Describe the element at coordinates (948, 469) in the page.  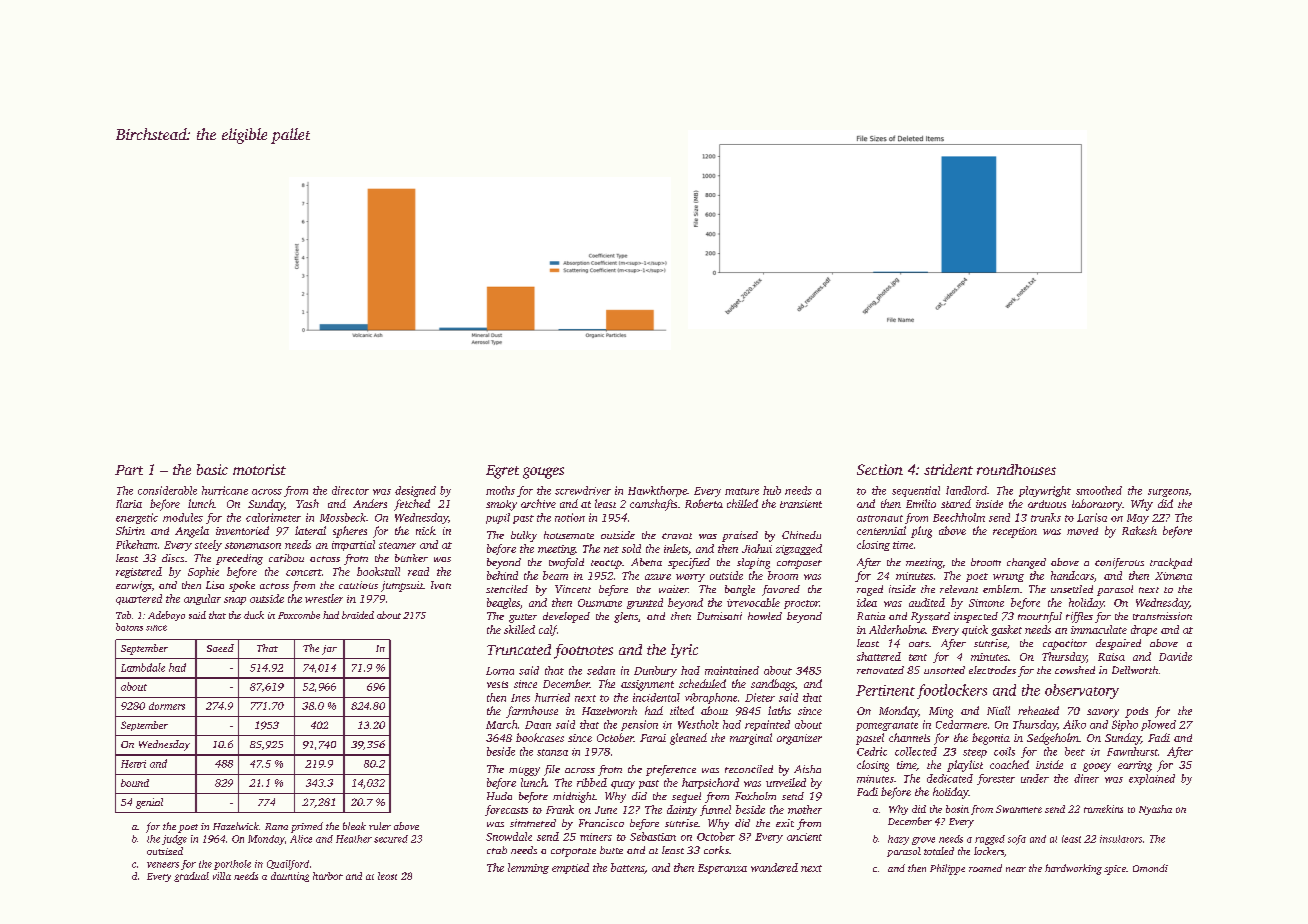
I see `strident` at that location.
